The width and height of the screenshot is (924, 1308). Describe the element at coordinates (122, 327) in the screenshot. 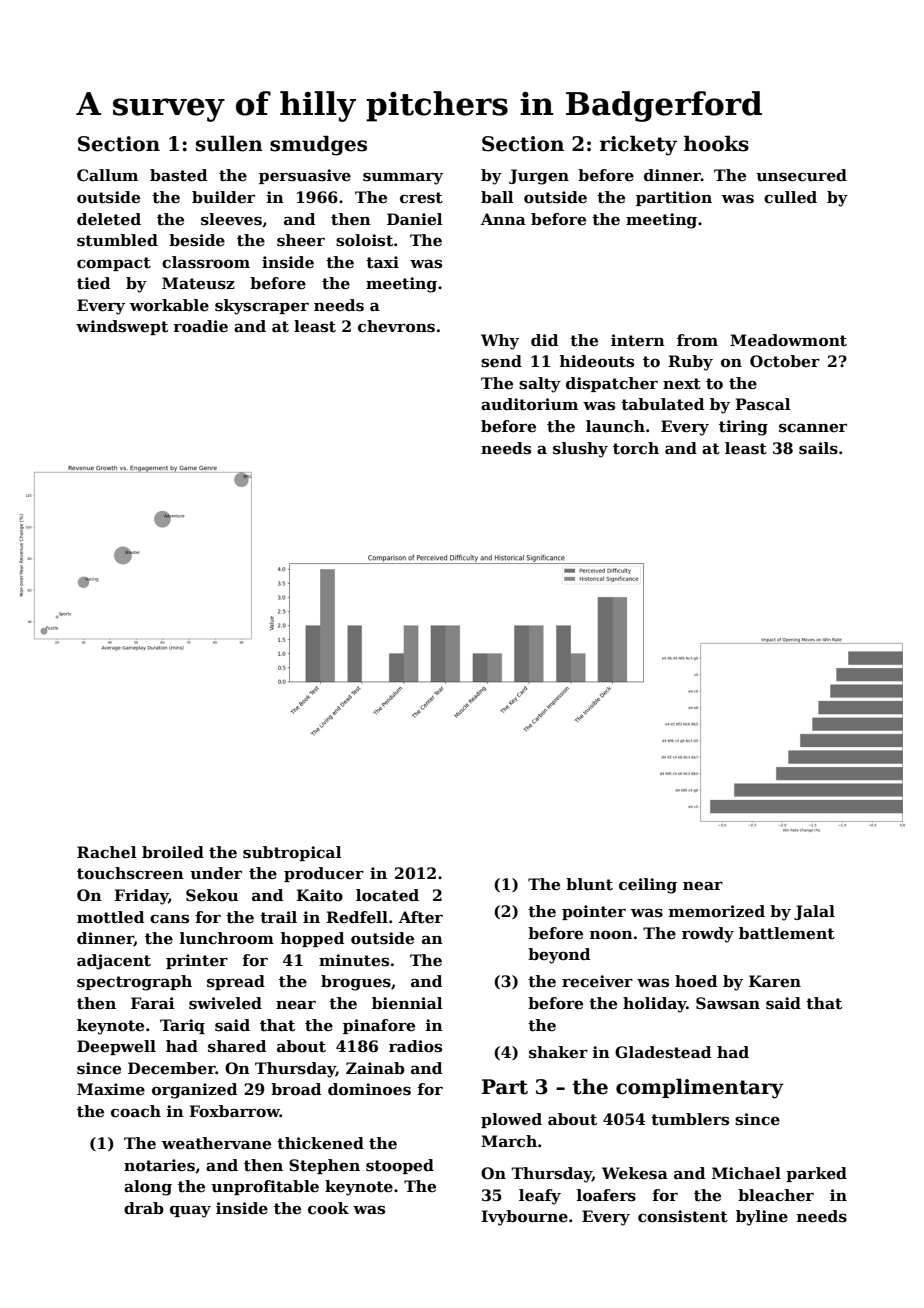

I see `windswept` at that location.
